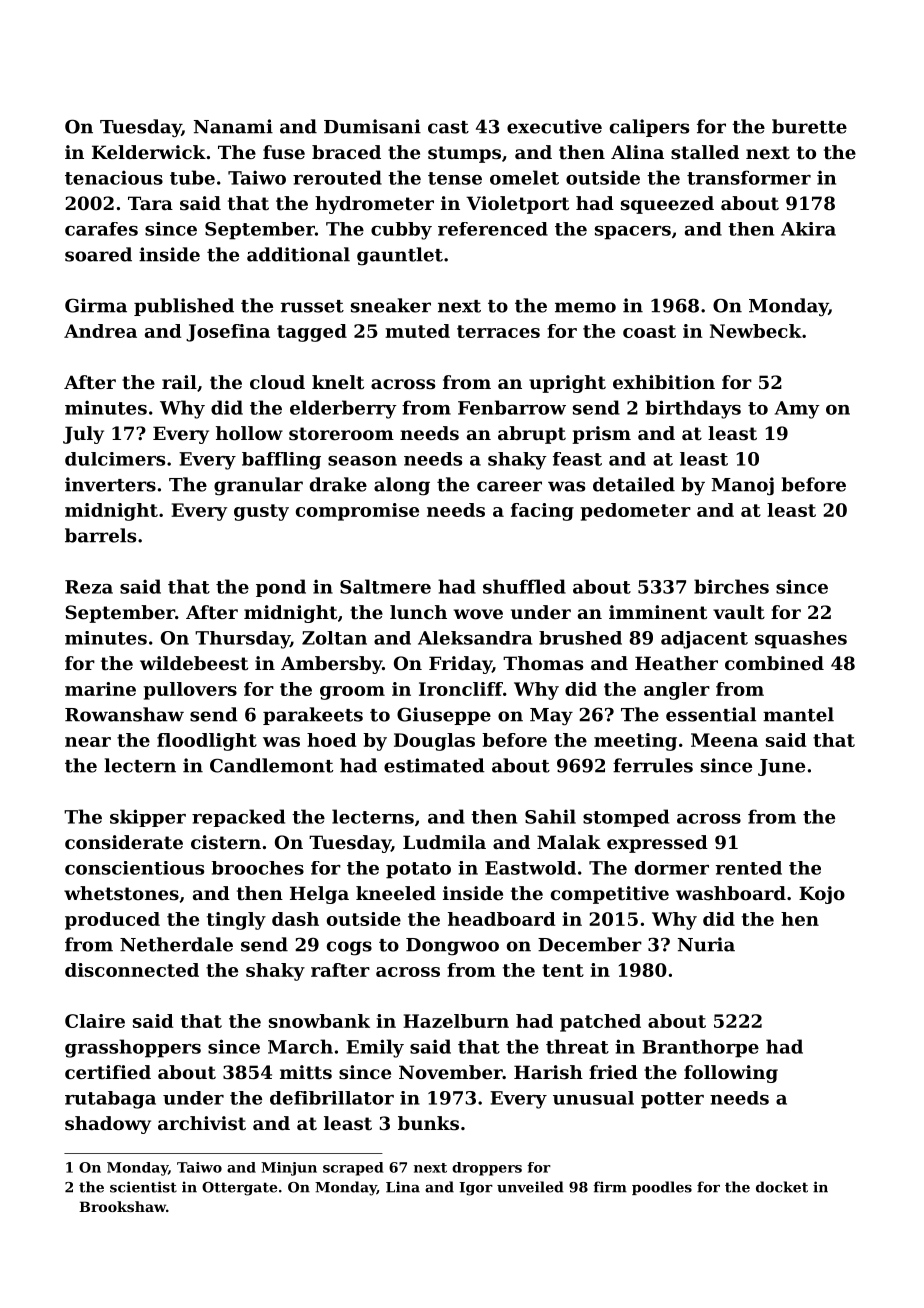 This image has width=924, height=1308. I want to click on Kelderwick, so click(149, 152).
